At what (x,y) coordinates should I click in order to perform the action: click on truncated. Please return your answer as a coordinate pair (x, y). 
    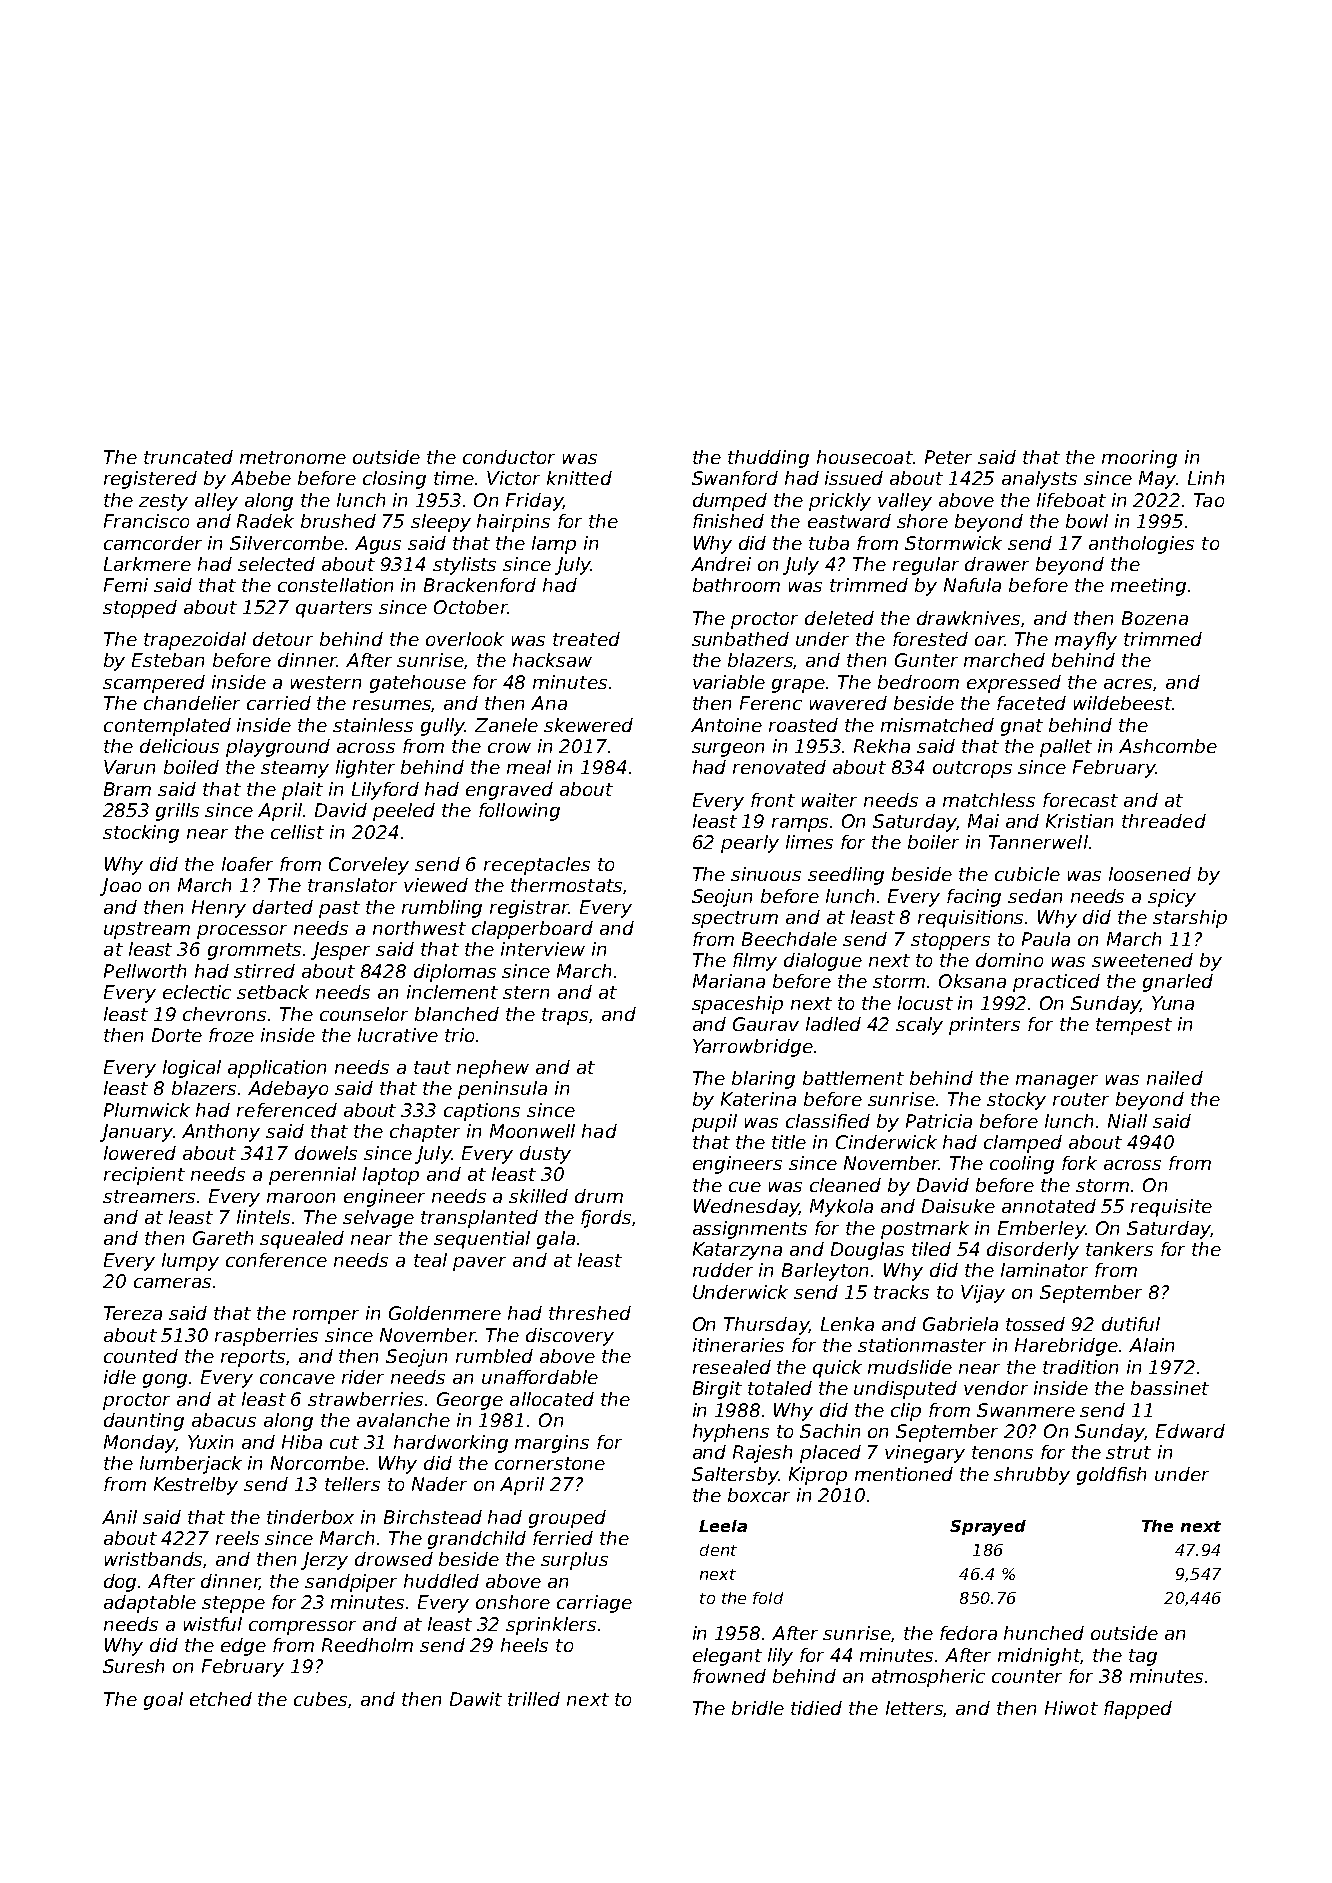
    Looking at the image, I should click on (188, 457).
